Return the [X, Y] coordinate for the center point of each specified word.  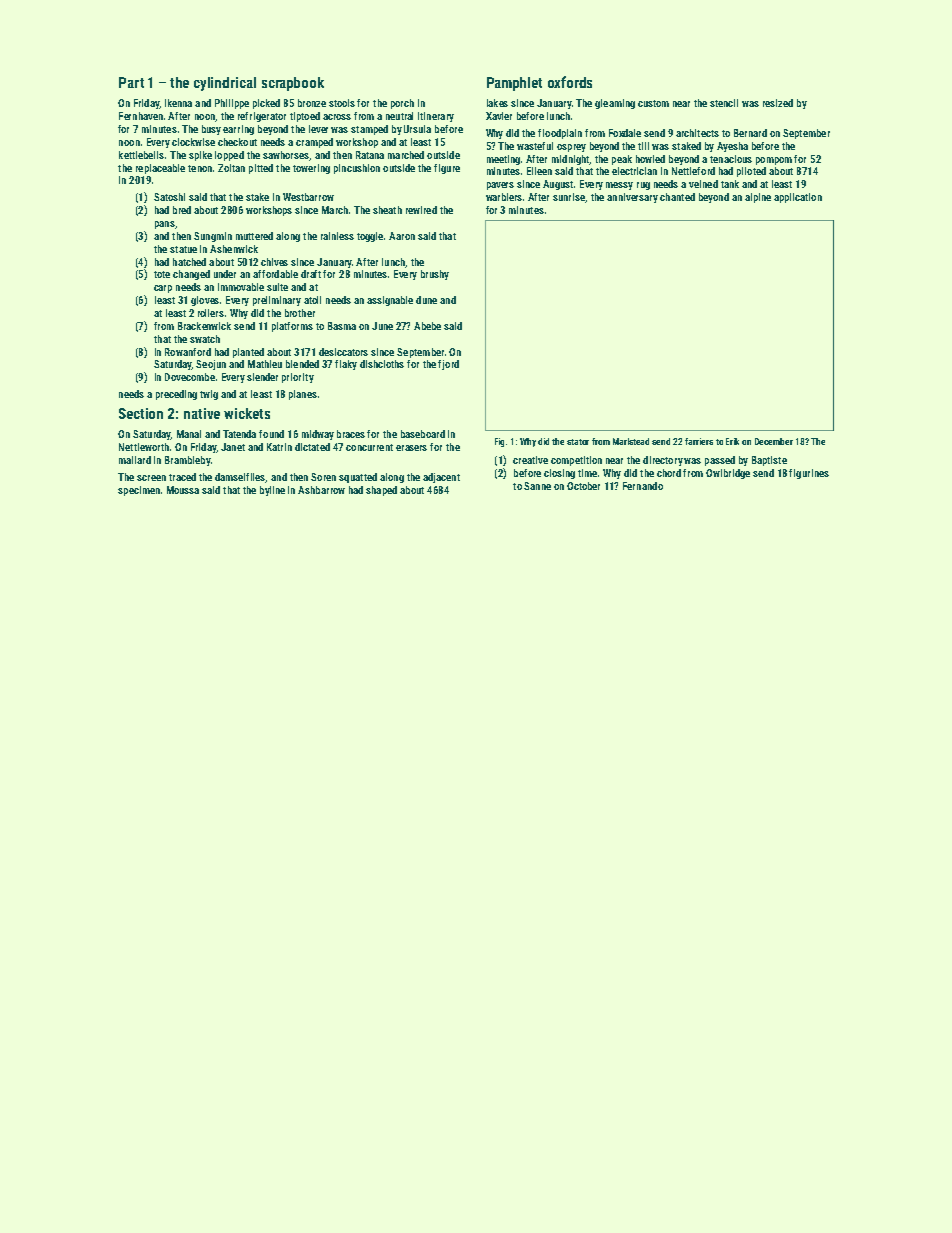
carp [163, 289]
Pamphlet [514, 84]
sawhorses [286, 155]
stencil [724, 103]
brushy [435, 275]
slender [262, 377]
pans [165, 225]
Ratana [370, 155]
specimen [139, 491]
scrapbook [293, 84]
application [798, 198]
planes [303, 395]
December [774, 441]
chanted [677, 197]
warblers [504, 197]
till [643, 146]
